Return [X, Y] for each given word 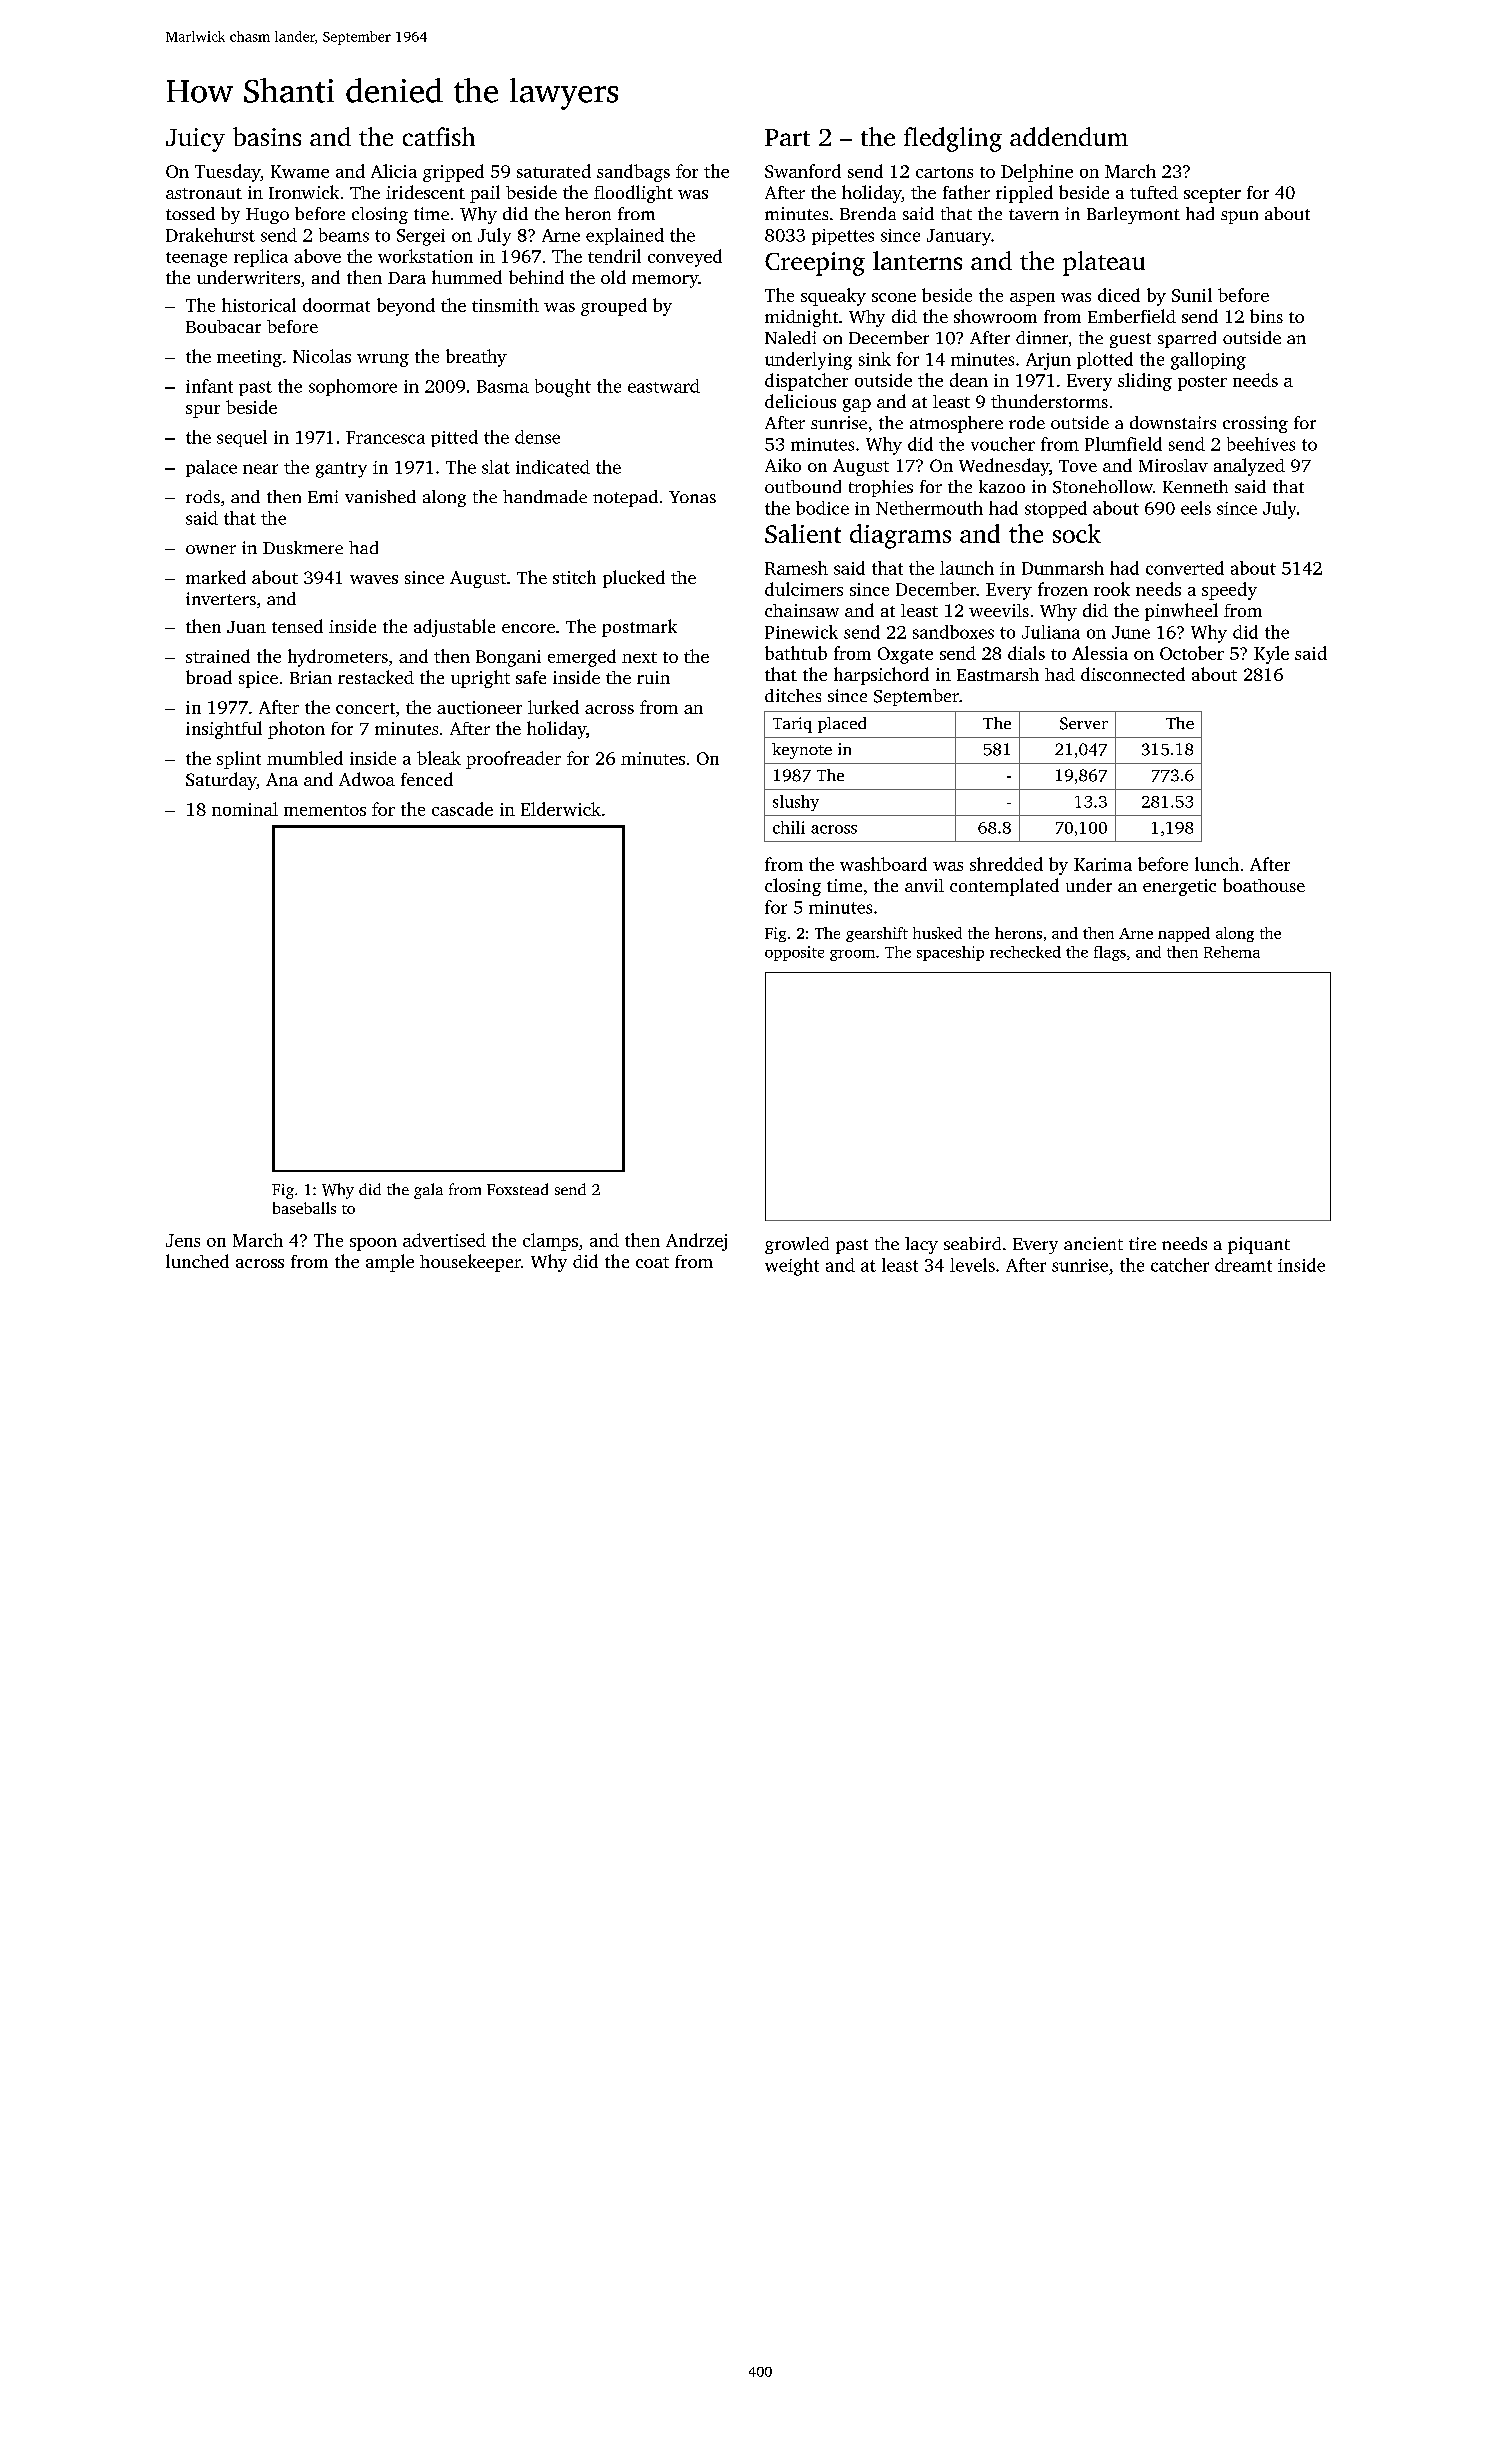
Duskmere [303, 547]
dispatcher [806, 382]
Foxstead [517, 1189]
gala [428, 1191]
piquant [1259, 1245]
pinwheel [1181, 612]
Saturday [221, 781]
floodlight [633, 194]
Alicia [394, 171]
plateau [1104, 263]
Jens [183, 1240]
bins [1266, 316]
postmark [639, 628]
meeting [249, 358]
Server [1084, 723]
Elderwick [561, 809]
